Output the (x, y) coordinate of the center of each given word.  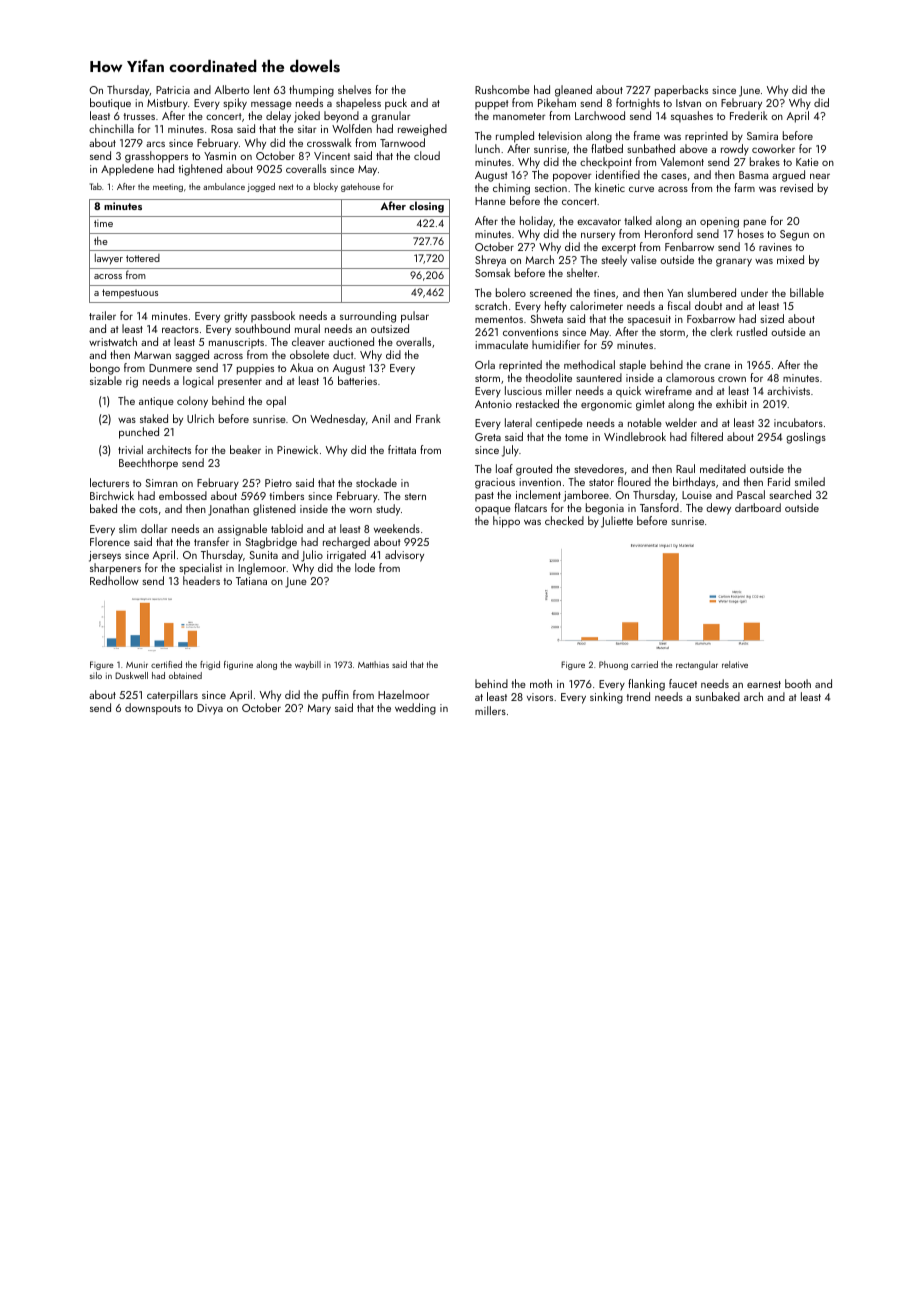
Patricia (173, 90)
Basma (753, 175)
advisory (404, 556)
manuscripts (236, 343)
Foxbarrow (711, 318)
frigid (210, 665)
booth (798, 683)
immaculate (501, 344)
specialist (201, 569)
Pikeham (557, 102)
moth (541, 683)
